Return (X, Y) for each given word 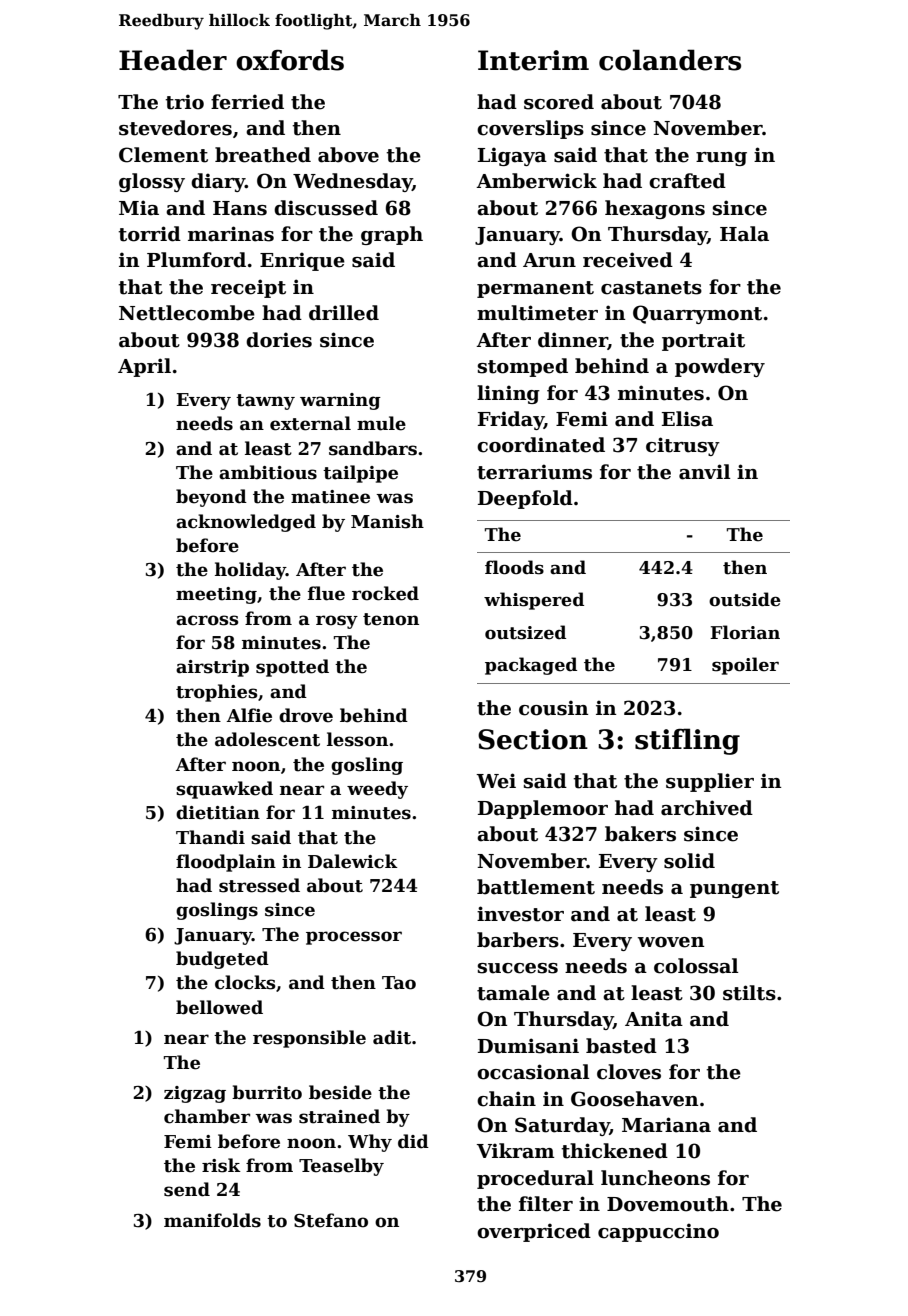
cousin (553, 708)
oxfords (290, 60)
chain (506, 1099)
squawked (224, 790)
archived (707, 808)
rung (721, 159)
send (187, 1189)
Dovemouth (668, 1204)
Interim (533, 60)
